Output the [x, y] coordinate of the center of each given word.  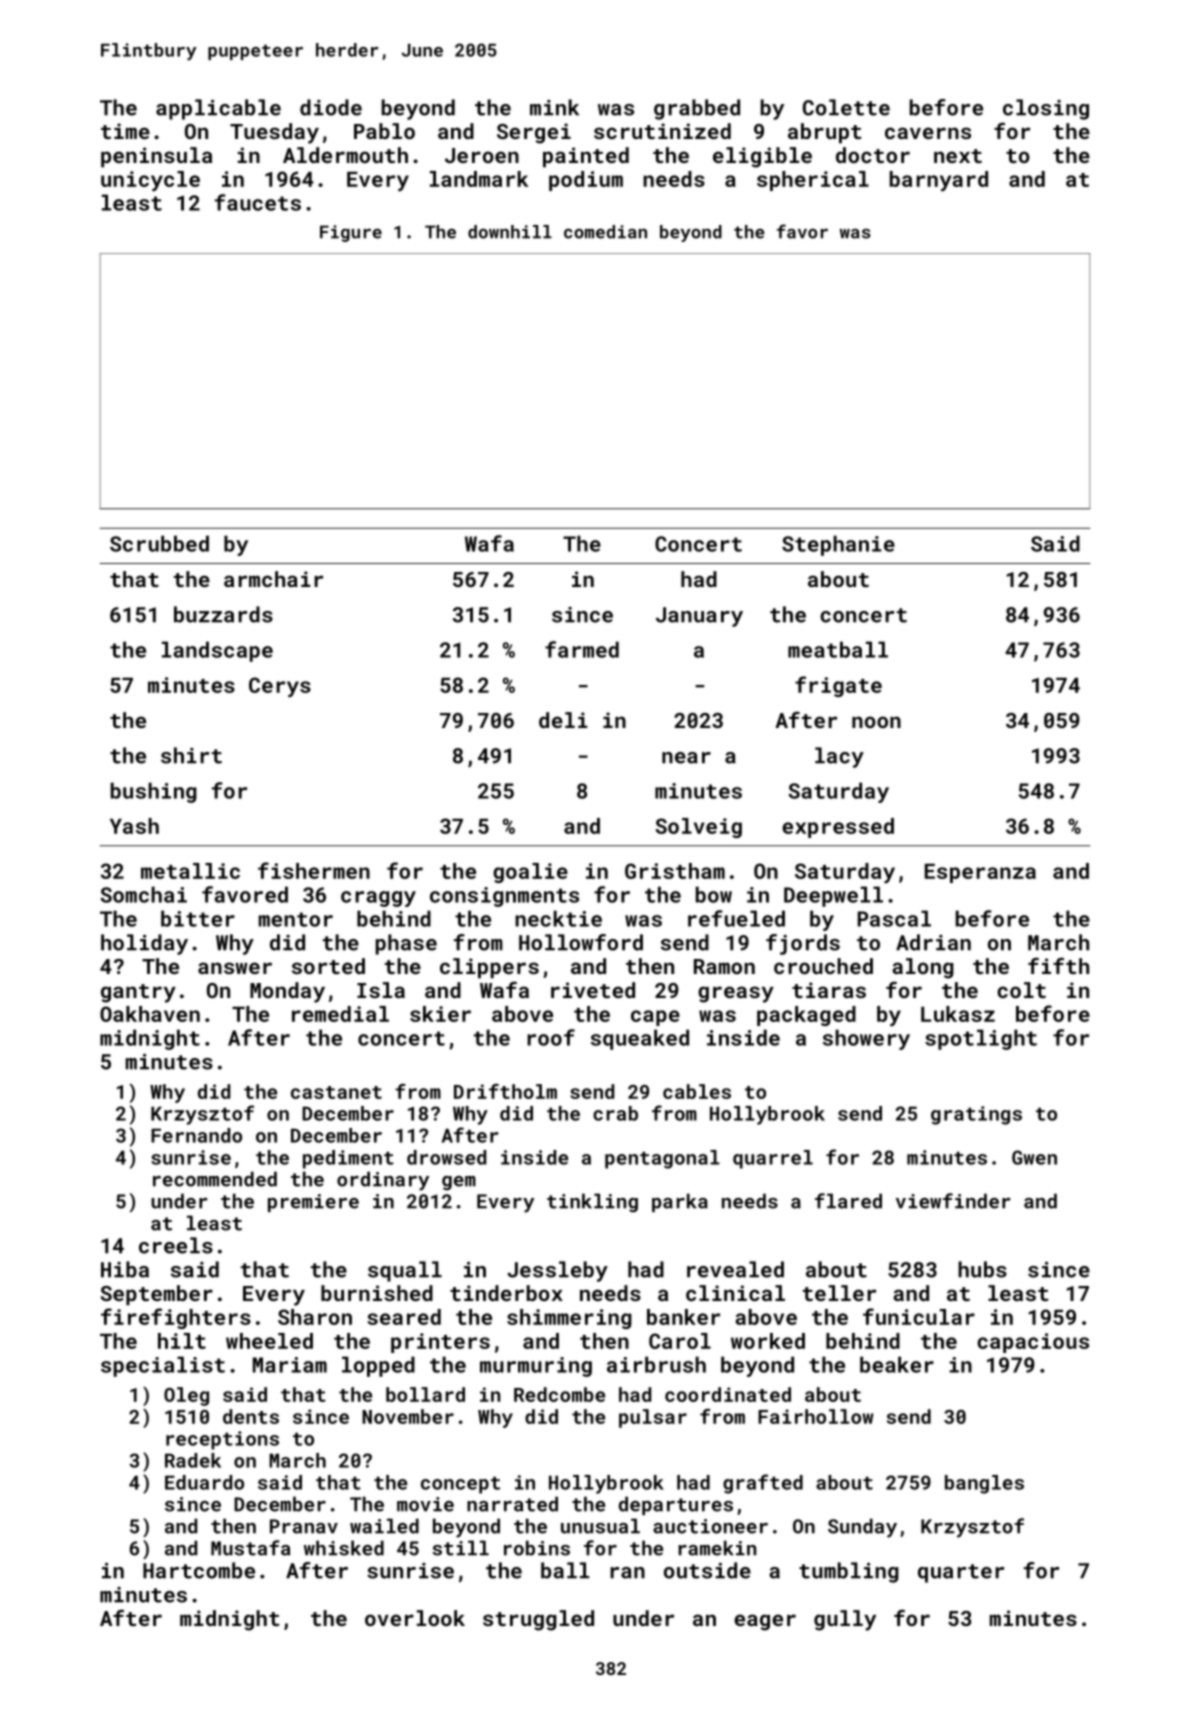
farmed [582, 649]
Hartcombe [199, 1570]
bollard [425, 1394]
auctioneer [710, 1526]
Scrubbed [159, 543]
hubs [982, 1269]
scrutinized [662, 131]
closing [1046, 109]
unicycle [150, 181]
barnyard [939, 181]
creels [176, 1245]
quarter [961, 1573]
